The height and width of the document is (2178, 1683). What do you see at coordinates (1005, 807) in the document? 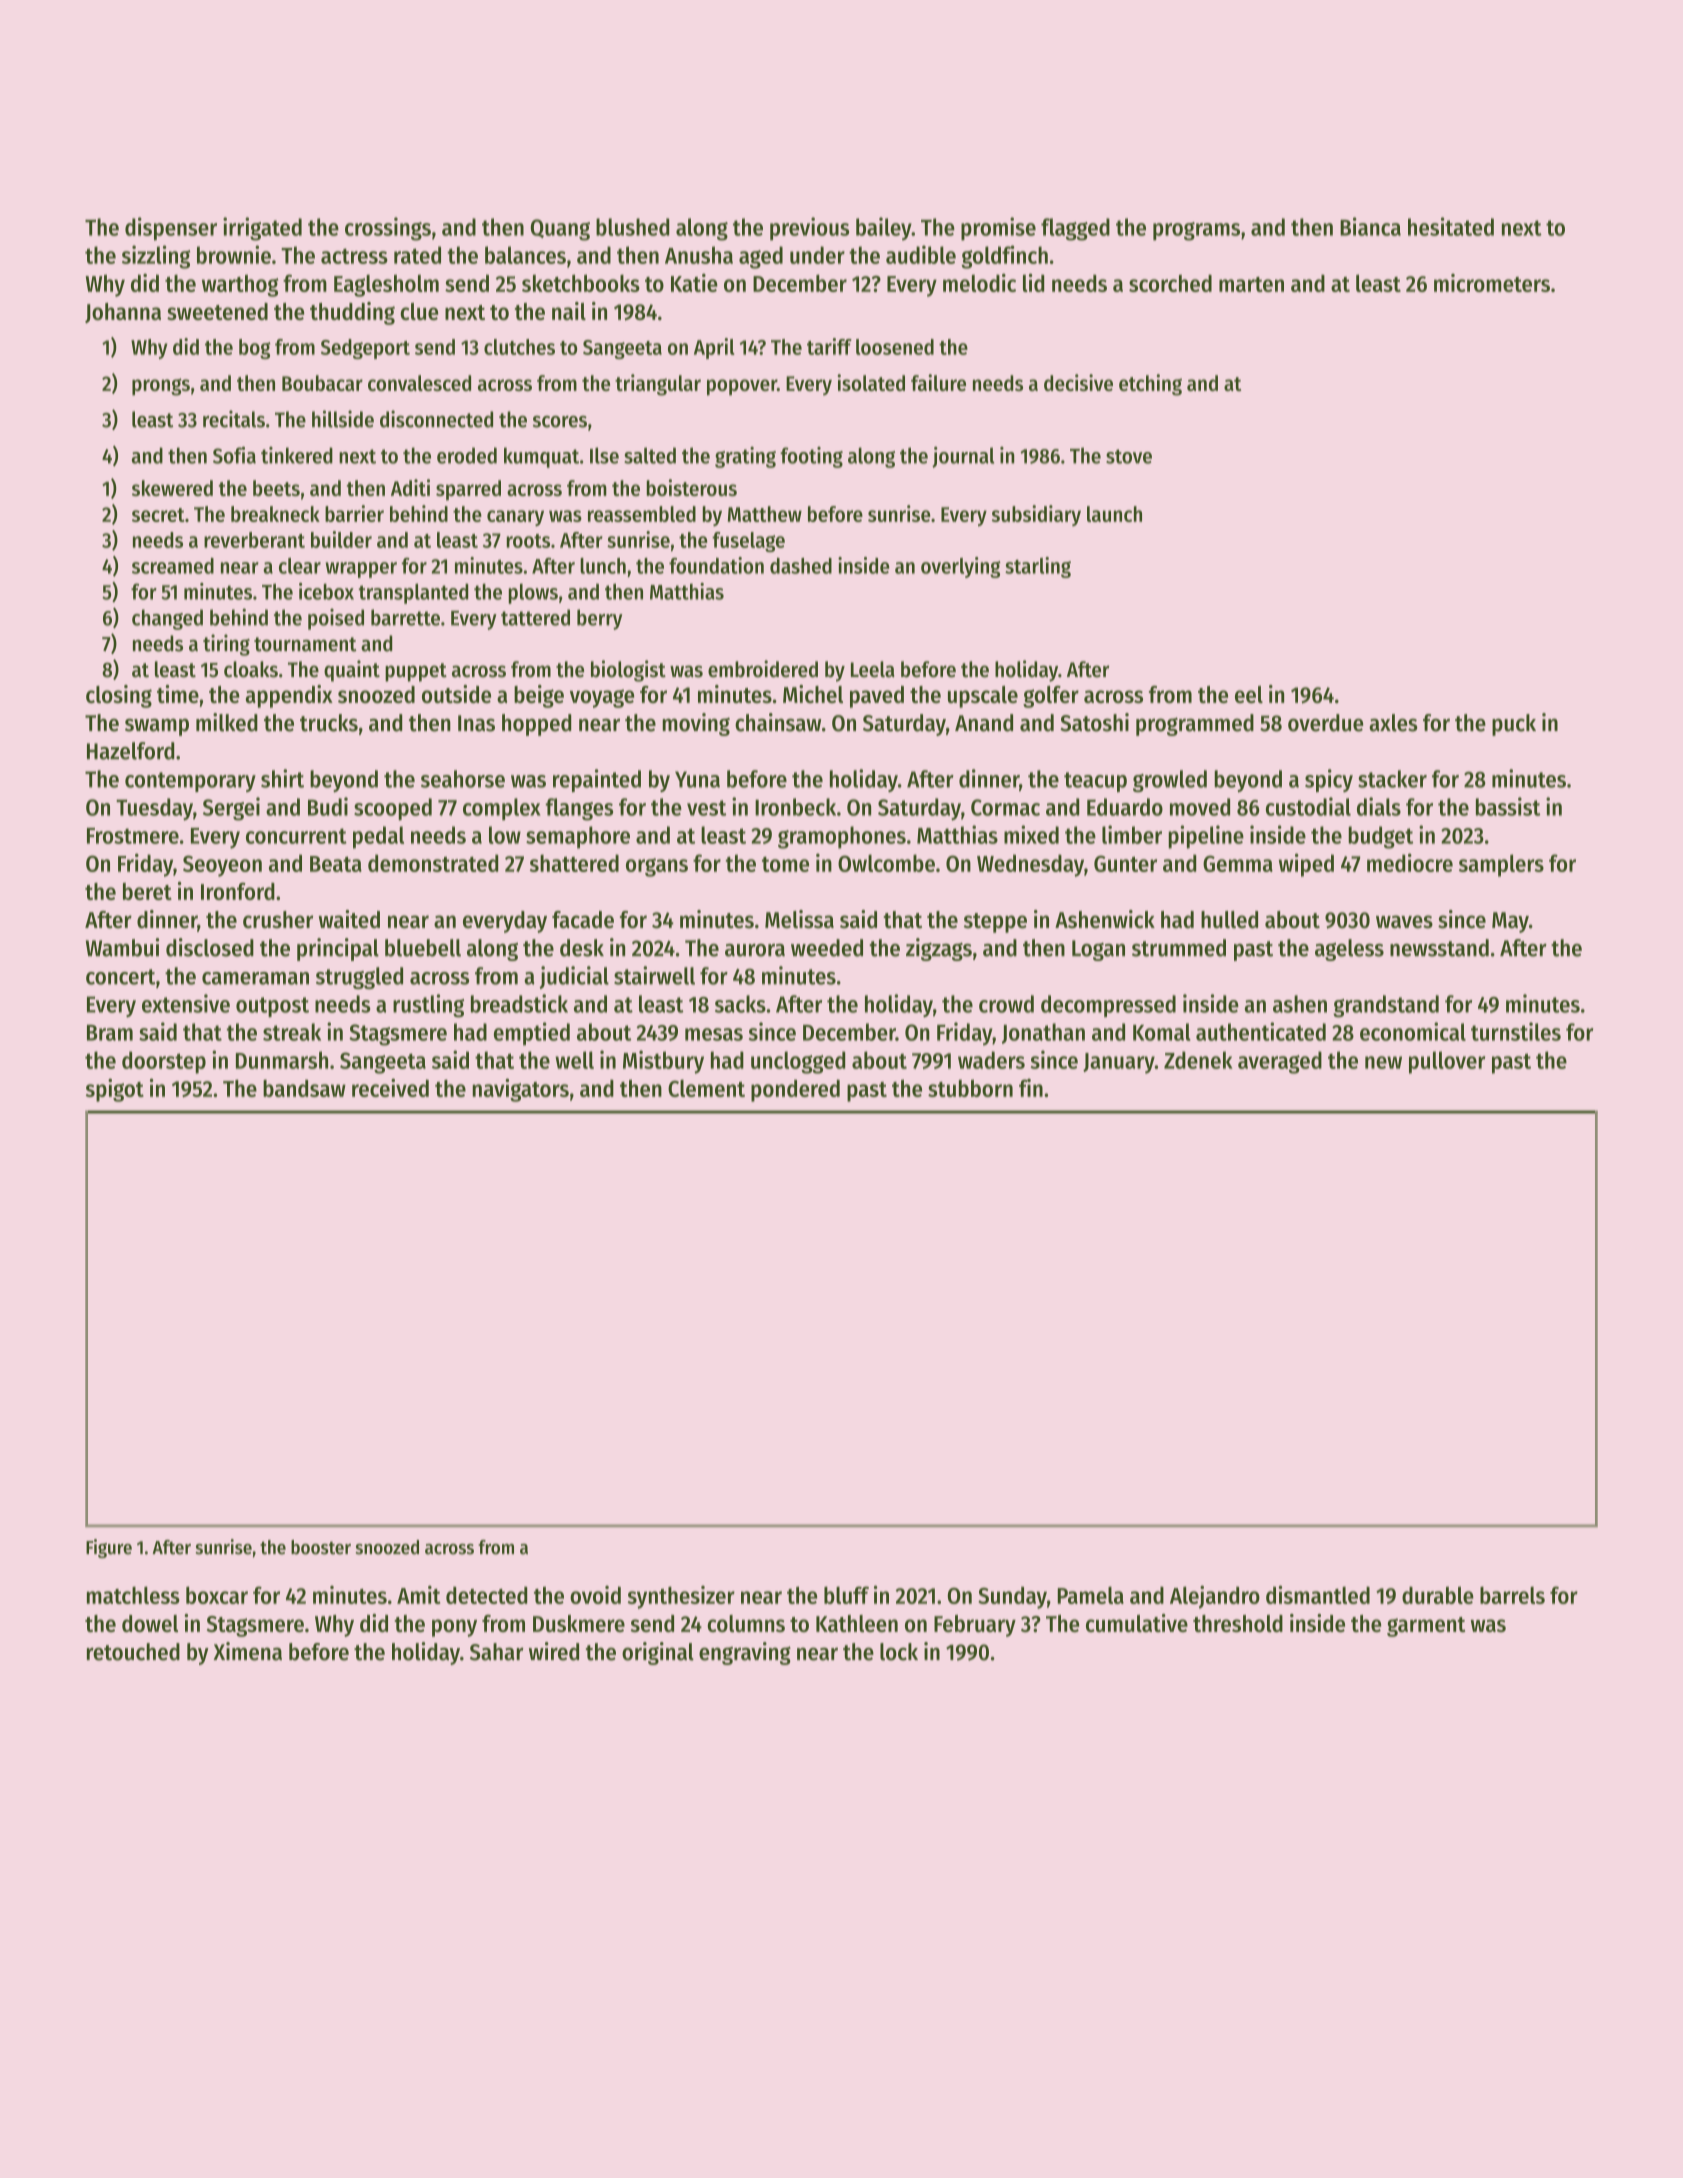
I see `Cormac` at bounding box center [1005, 807].
